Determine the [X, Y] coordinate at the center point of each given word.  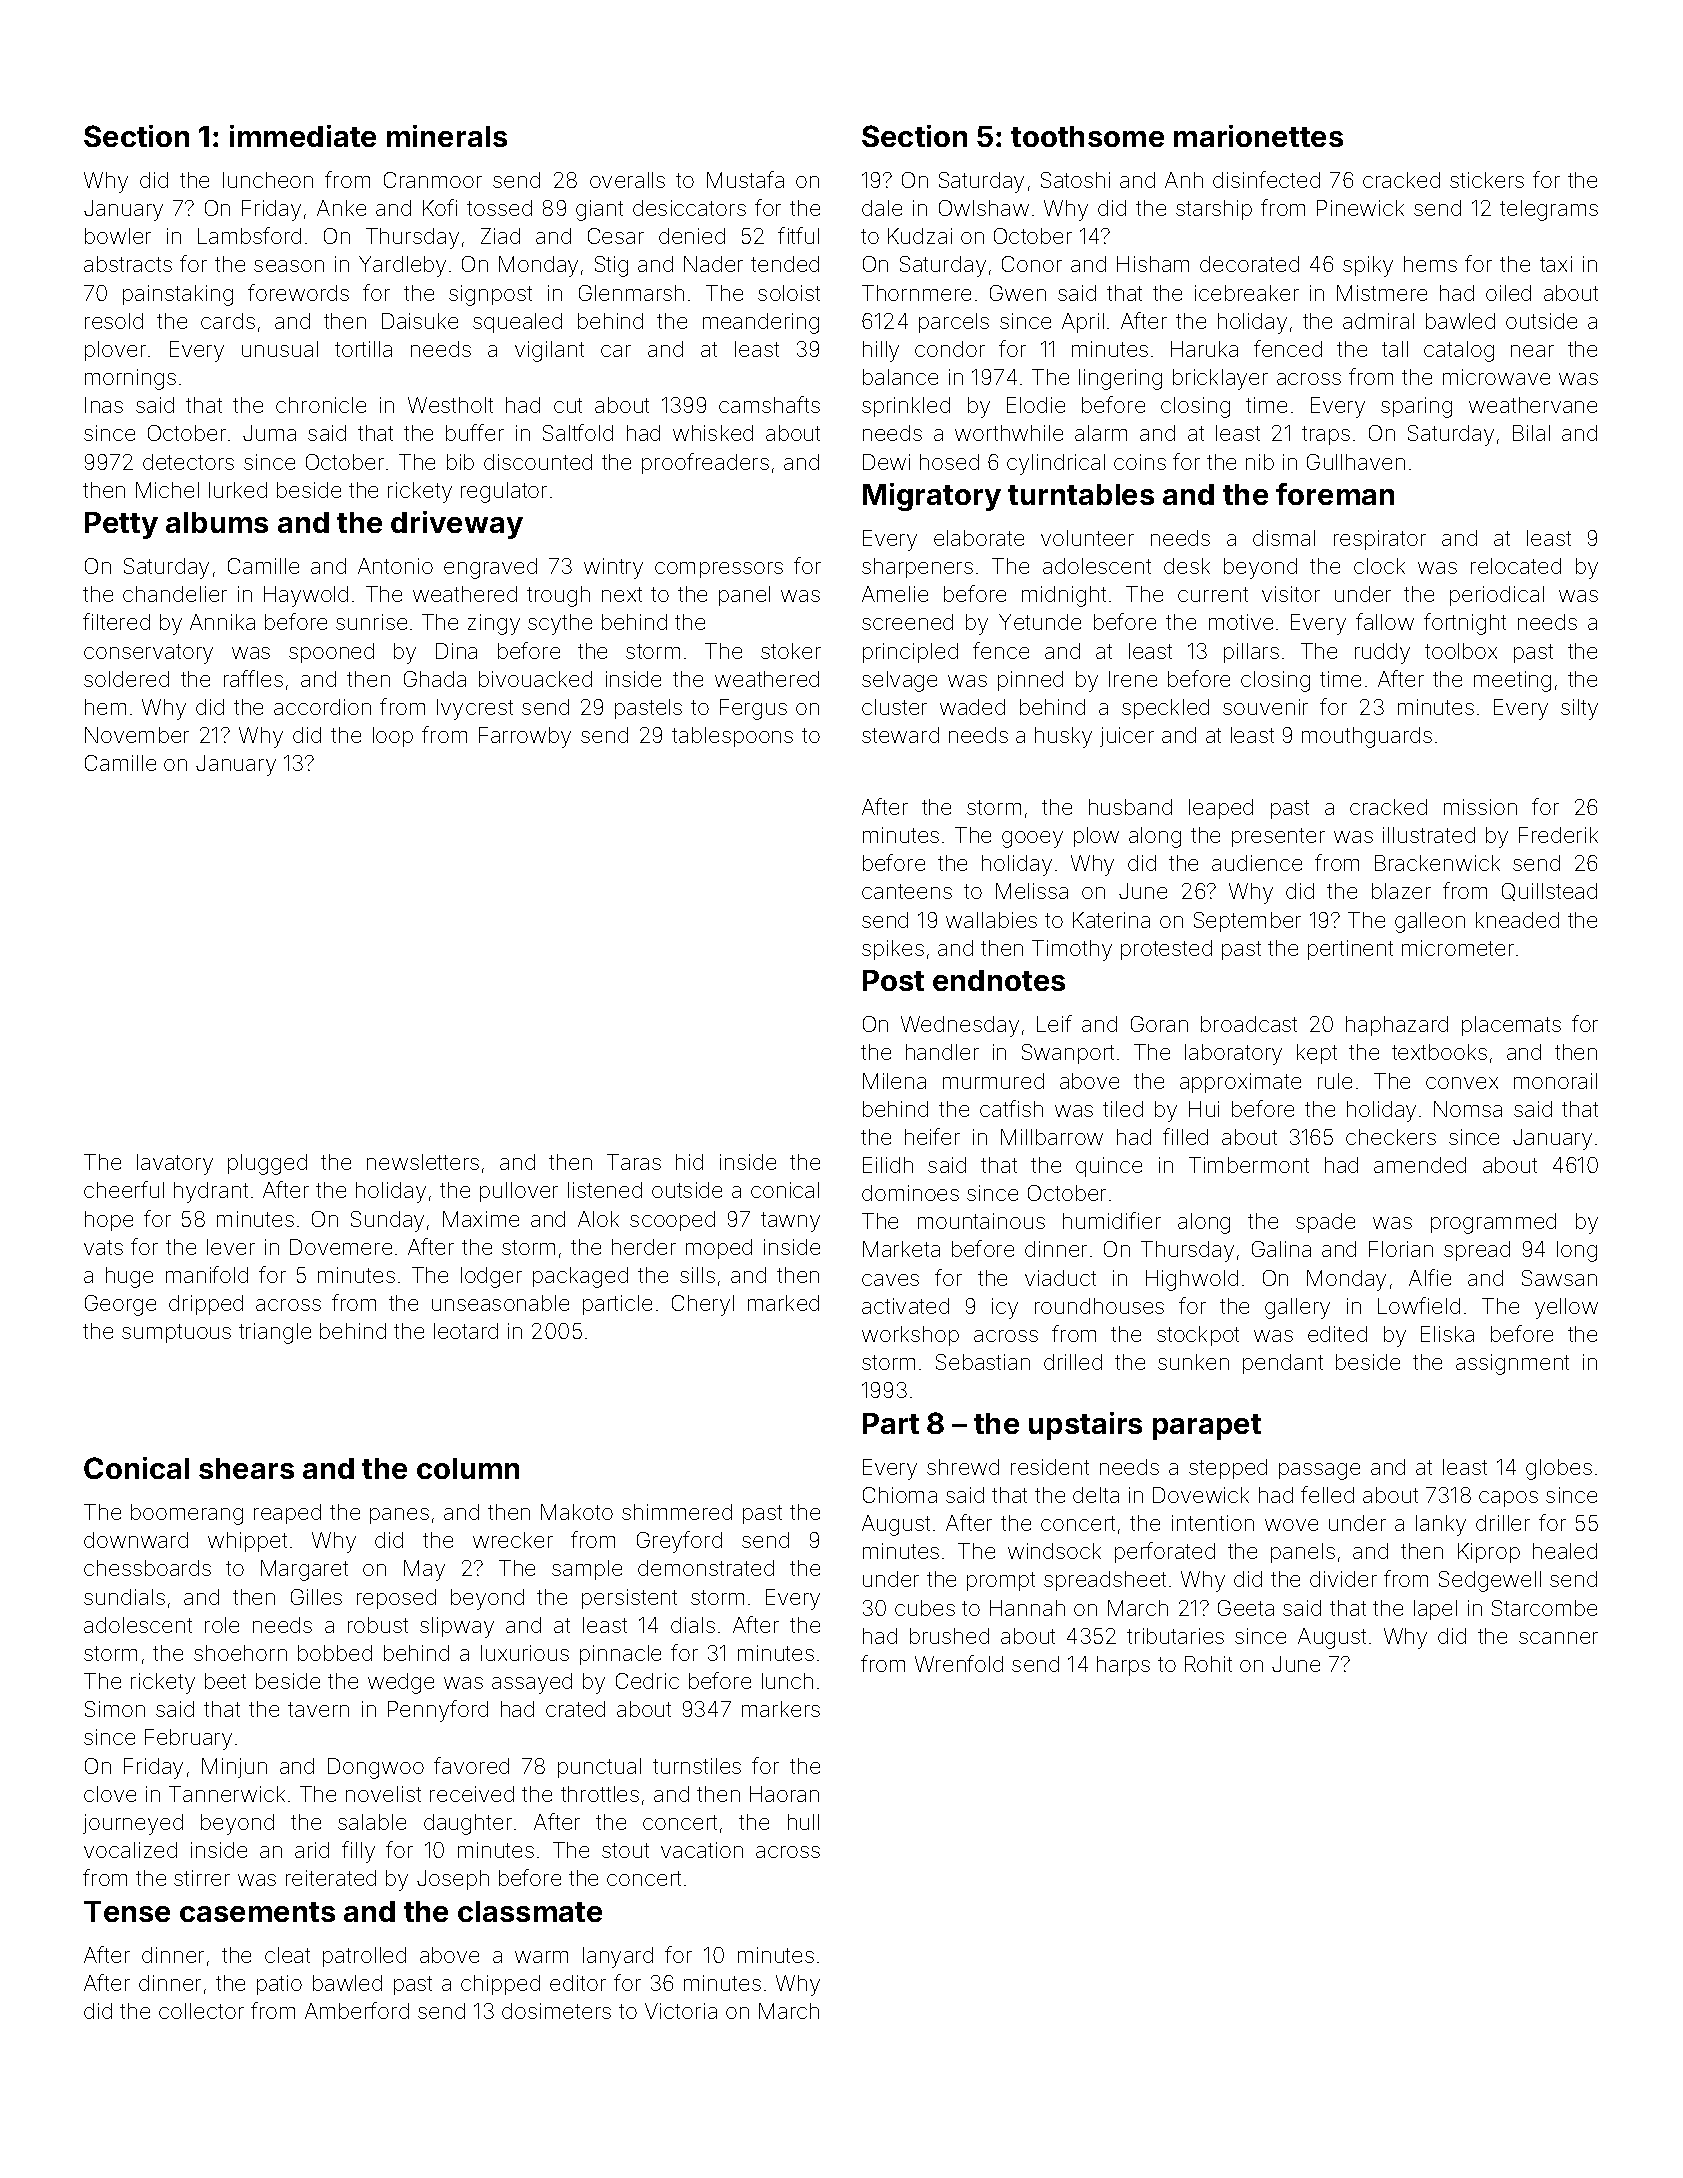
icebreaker [1247, 293]
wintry [613, 568]
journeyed [133, 1824]
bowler [118, 236]
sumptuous [176, 1333]
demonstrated [706, 1568]
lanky [1441, 1525]
